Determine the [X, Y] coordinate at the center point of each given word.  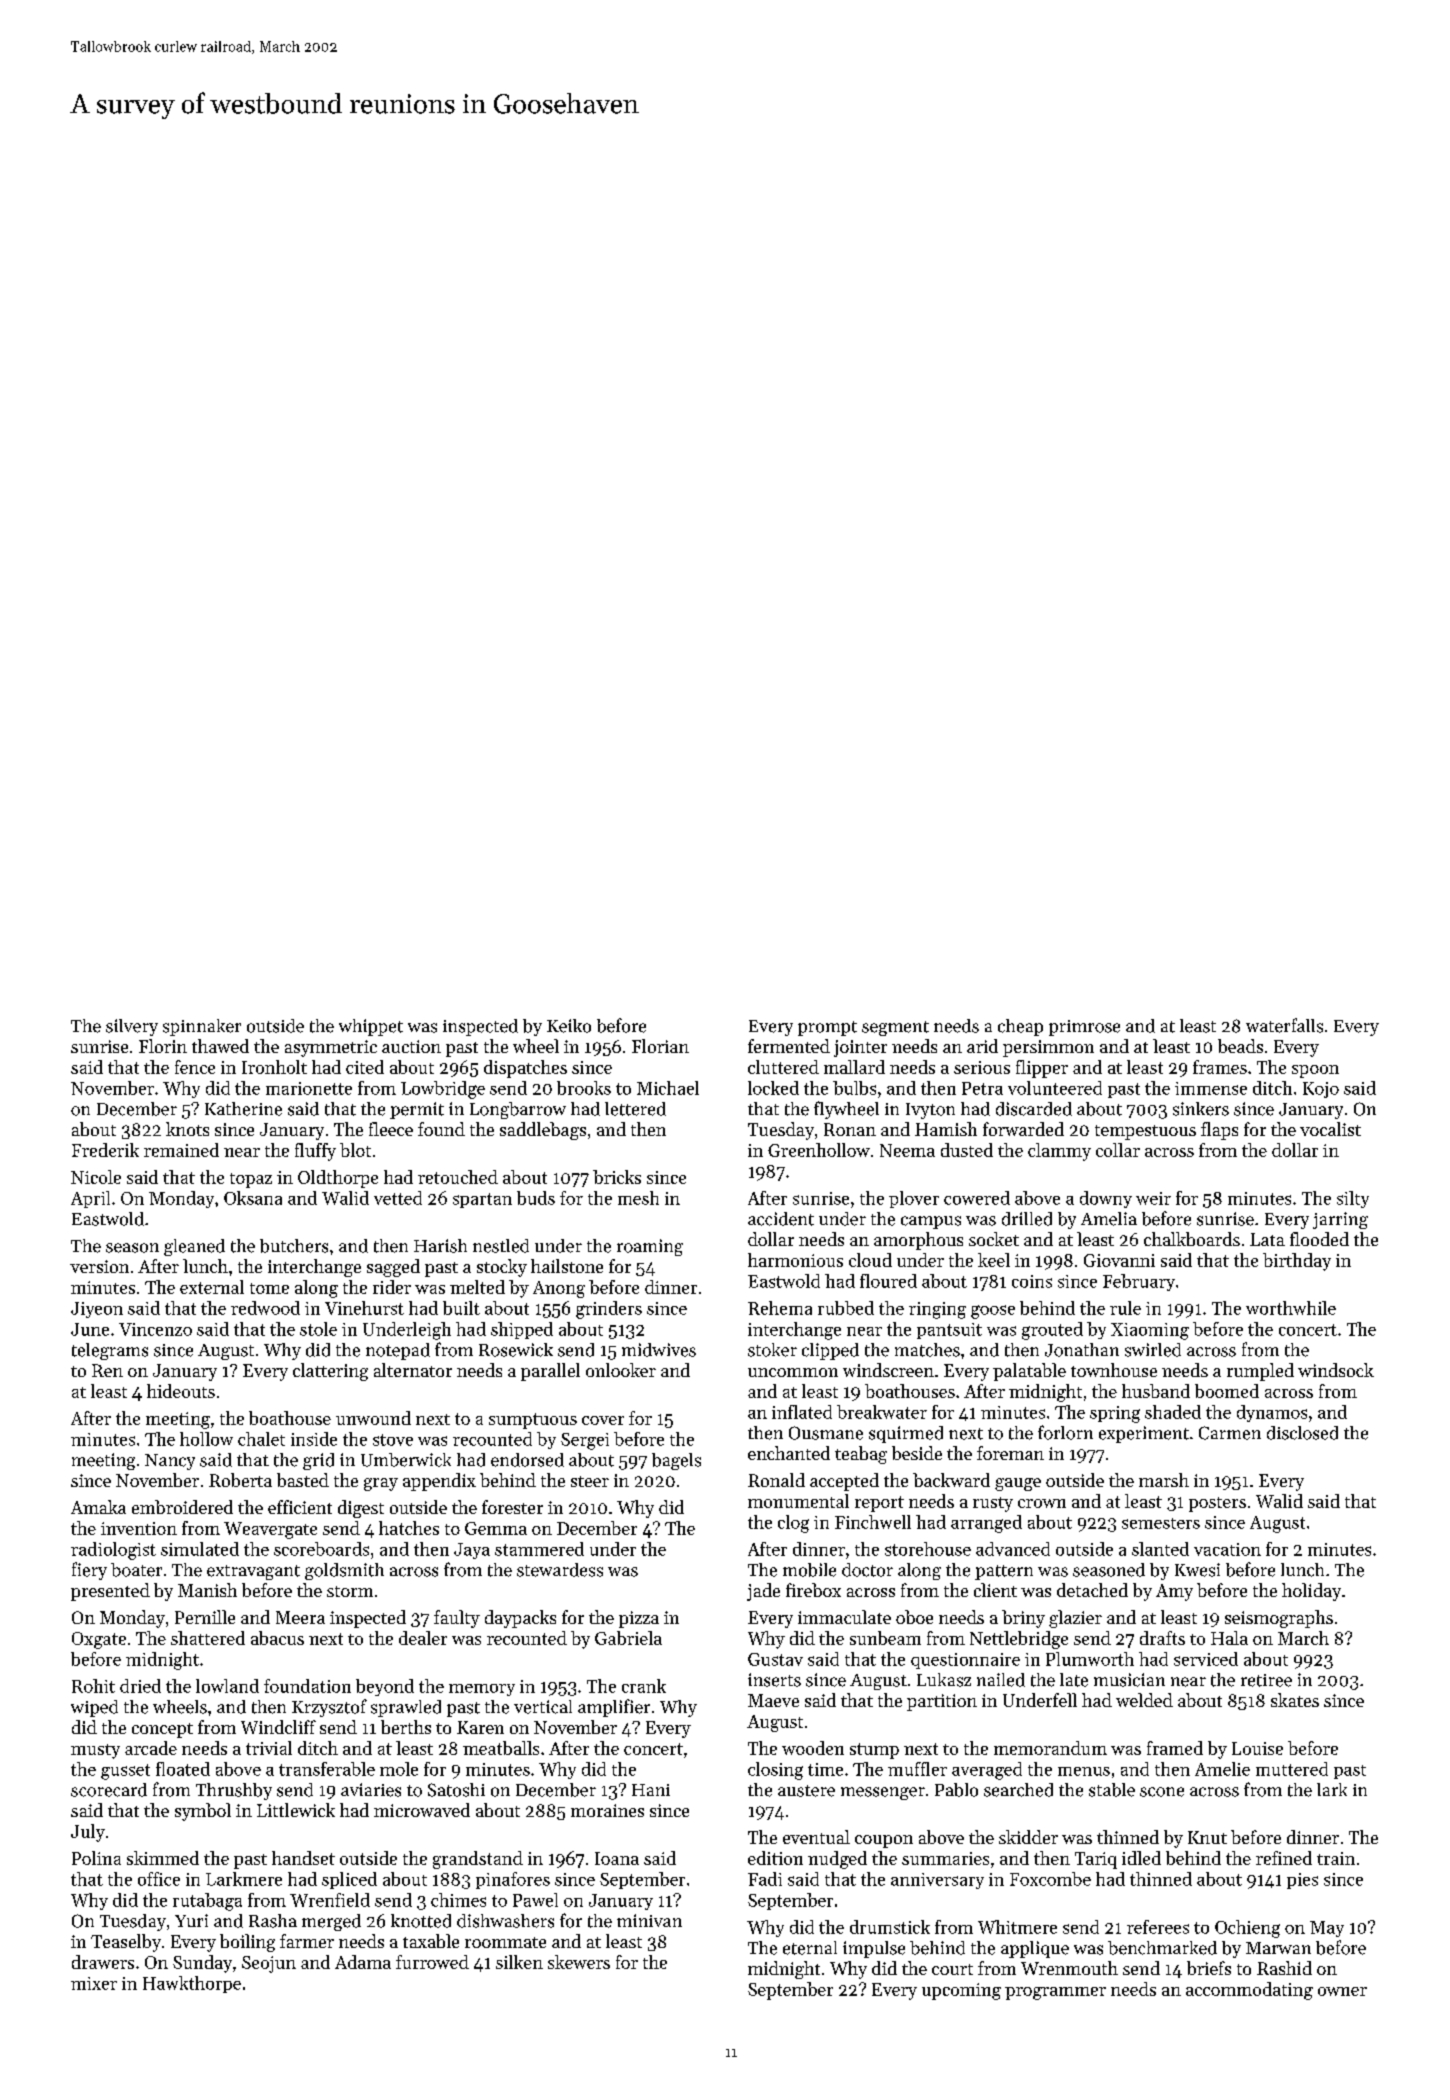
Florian [660, 1046]
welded [1144, 1700]
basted [303, 1480]
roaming [650, 1247]
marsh [1164, 1480]
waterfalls [1284, 1025]
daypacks [520, 1619]
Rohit [93, 1686]
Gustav [775, 1659]
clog [793, 1524]
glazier [1075, 1619]
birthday [1297, 1262]
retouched [458, 1177]
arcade [151, 1748]
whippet [371, 1027]
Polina [96, 1858]
